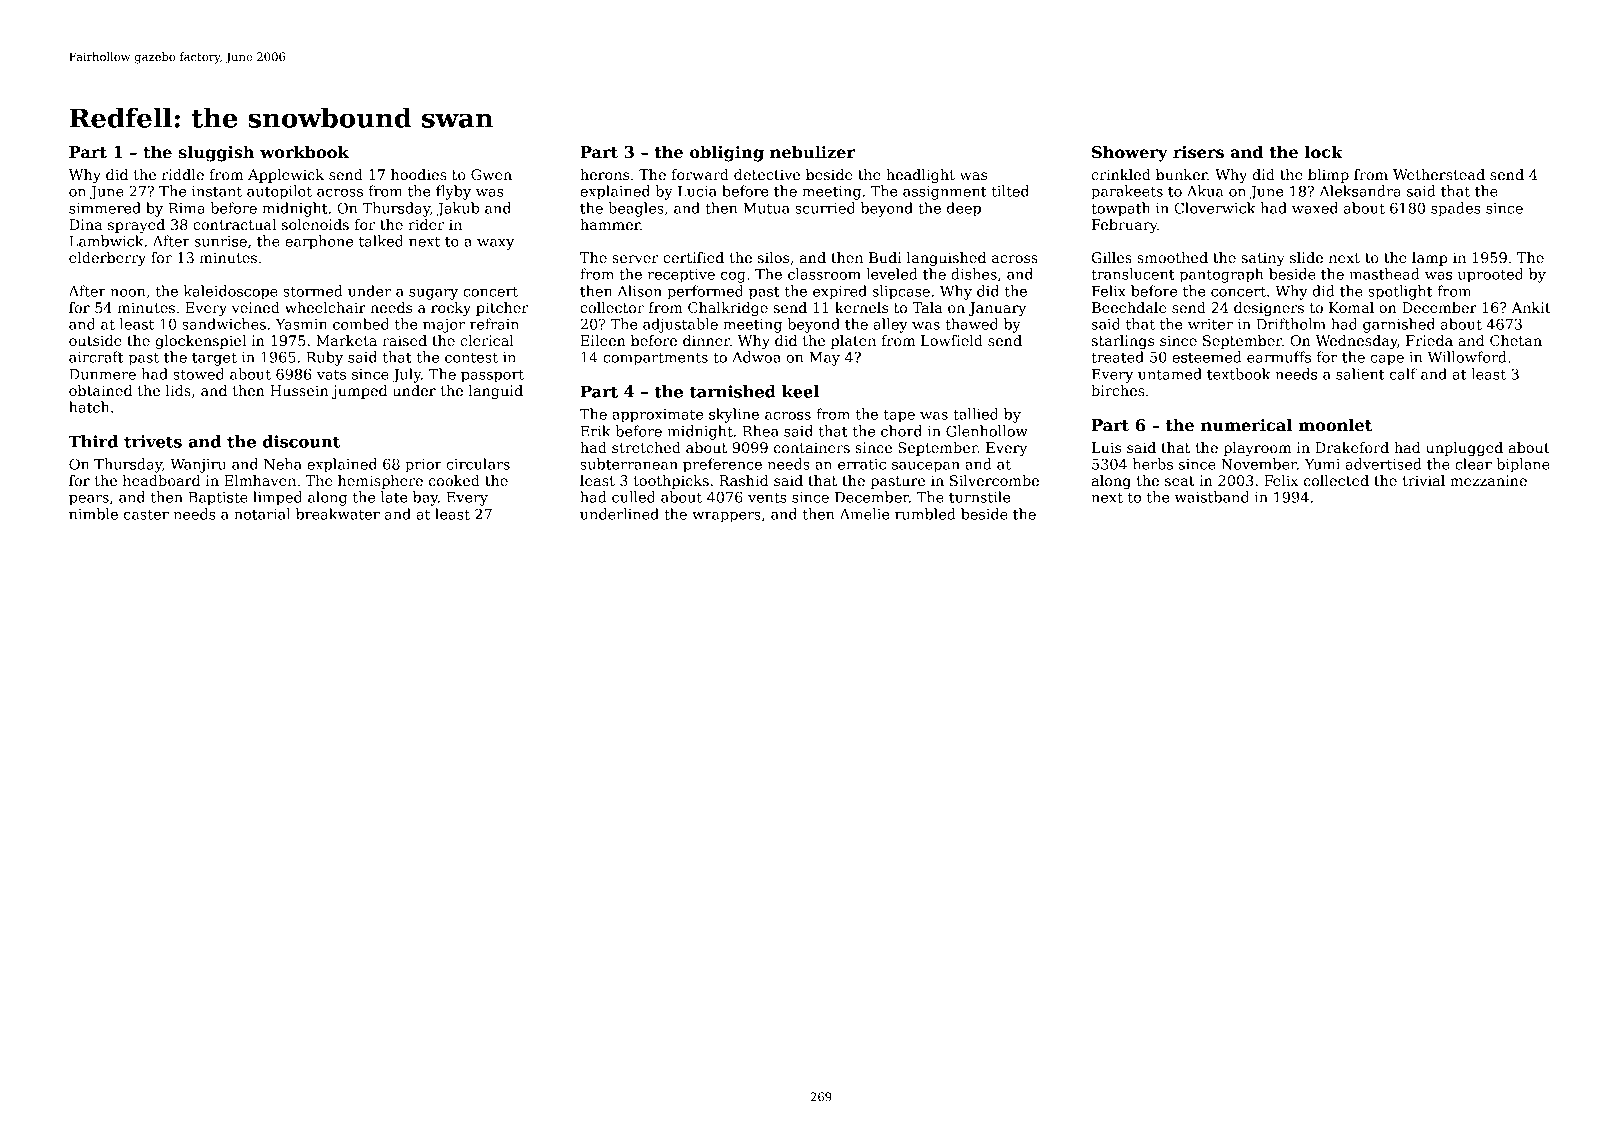 The height and width of the document is (1146, 1620). I want to click on cog, so click(733, 277).
